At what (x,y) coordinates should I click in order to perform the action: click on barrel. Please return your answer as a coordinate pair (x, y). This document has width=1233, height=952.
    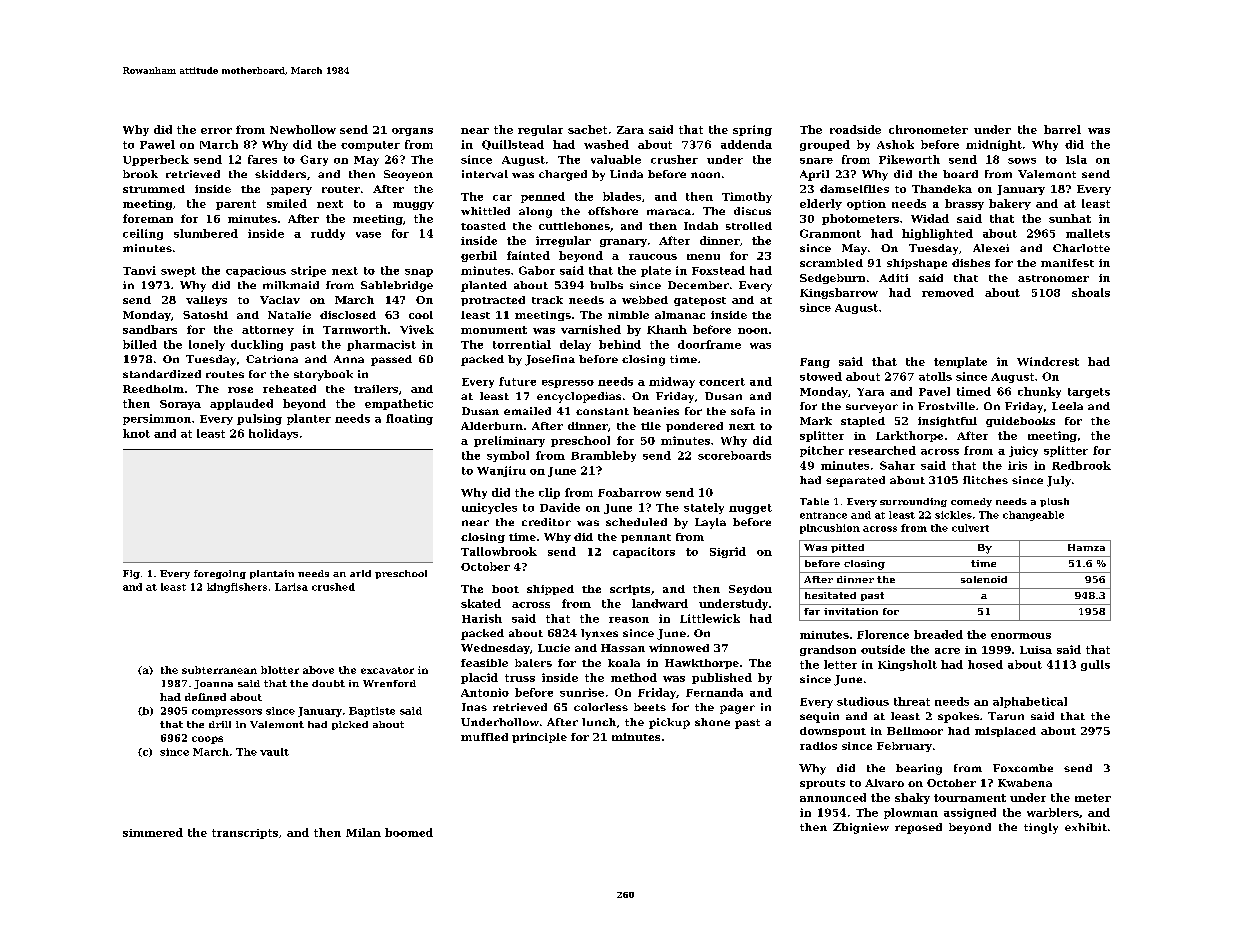
    Looking at the image, I should click on (1062, 129).
